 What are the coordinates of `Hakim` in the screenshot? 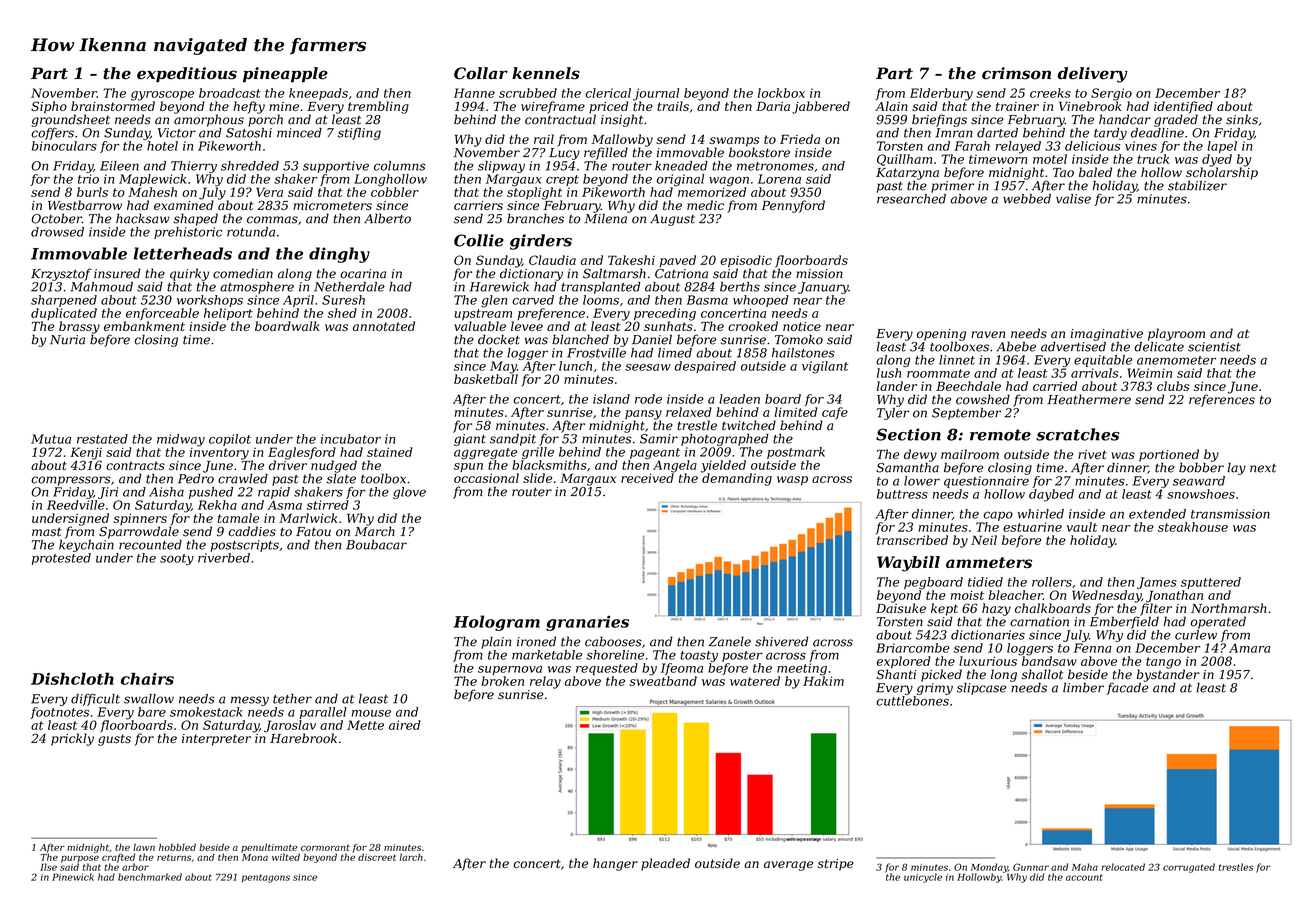 It's located at (823, 681).
